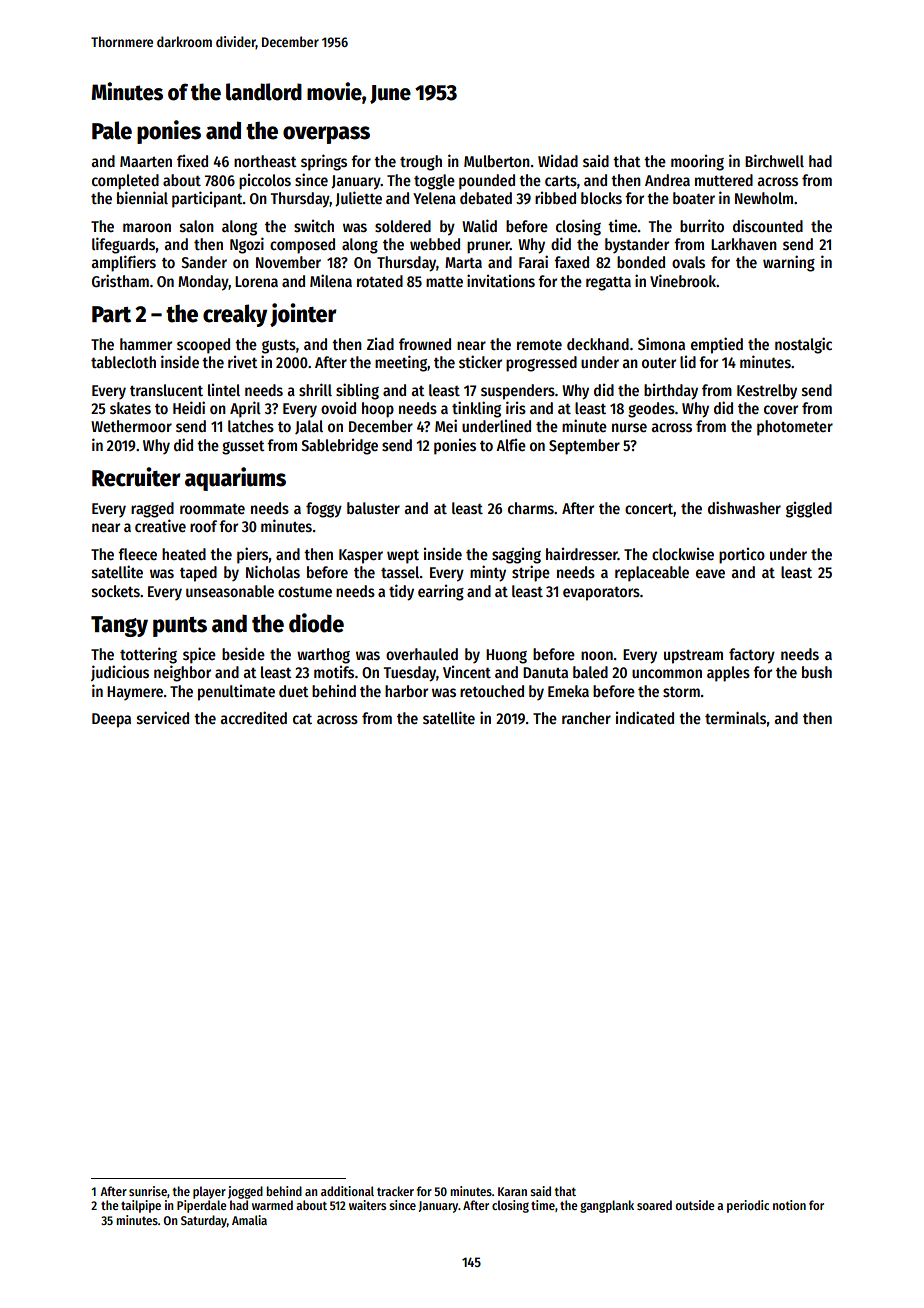 This page has height=1308, width=924. Describe the element at coordinates (163, 718) in the page. I see `serviced` at that location.
